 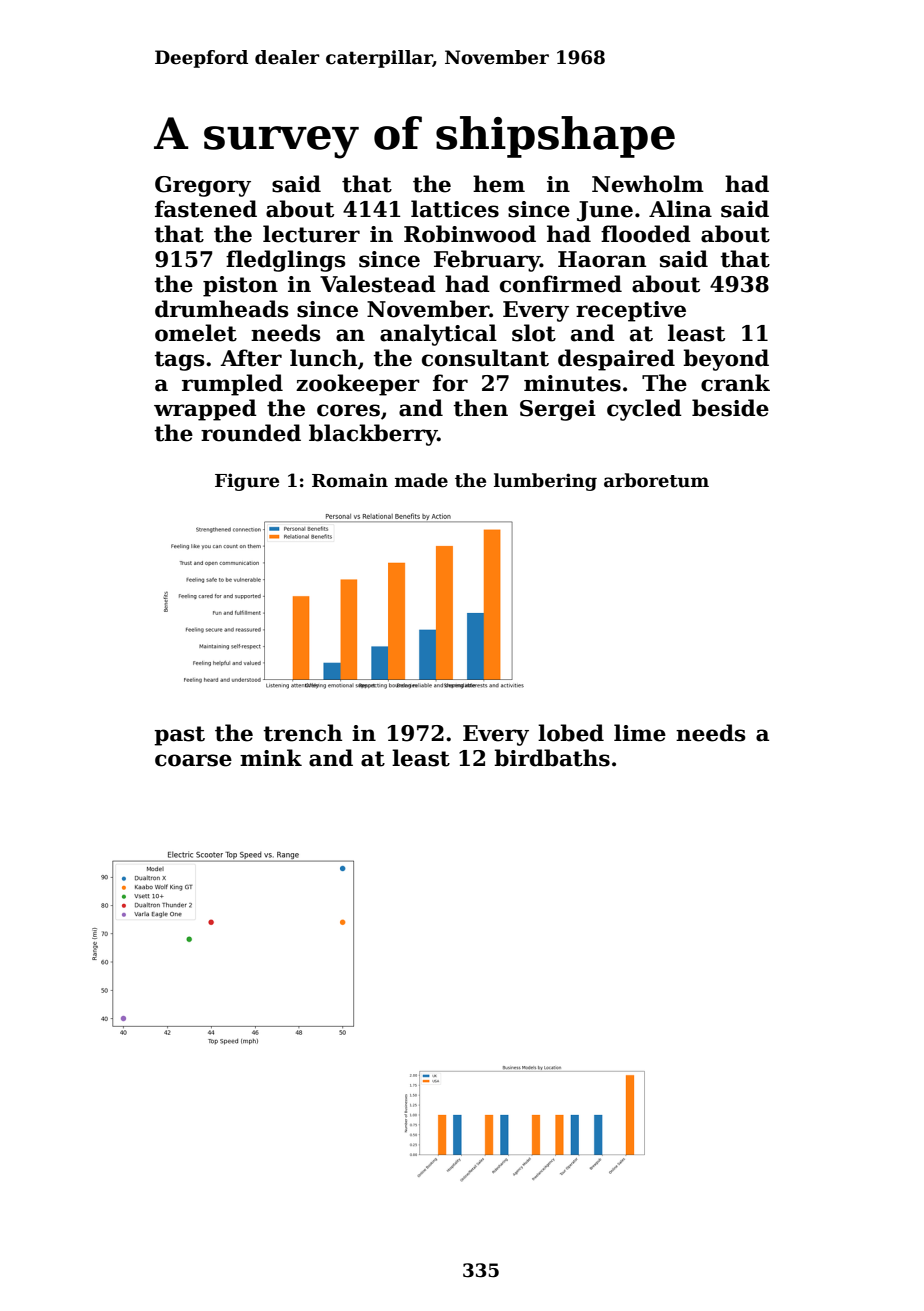 What do you see at coordinates (656, 480) in the screenshot?
I see `arboretum` at bounding box center [656, 480].
